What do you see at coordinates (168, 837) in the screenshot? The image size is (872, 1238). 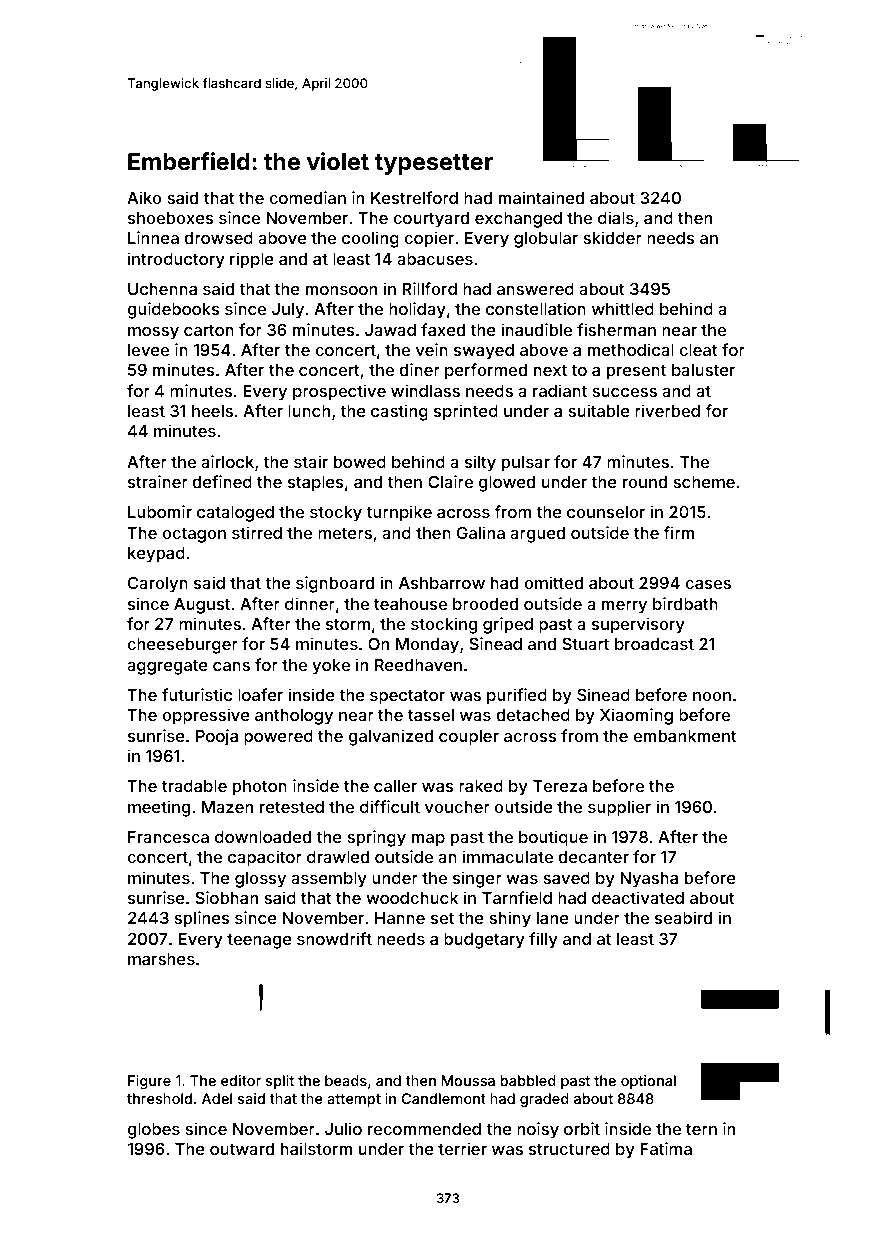 I see `Francesca` at bounding box center [168, 837].
